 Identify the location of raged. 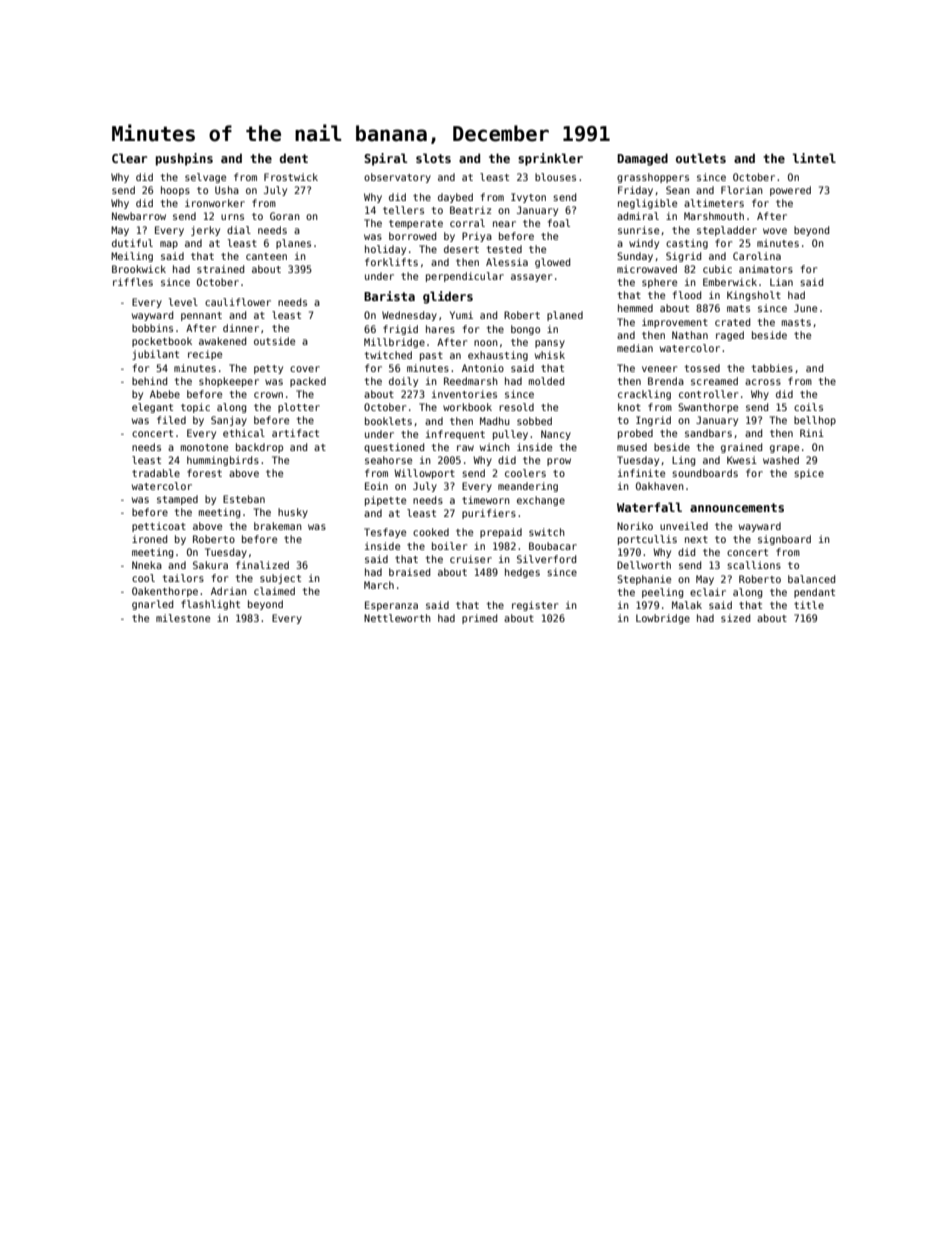
(730, 336).
